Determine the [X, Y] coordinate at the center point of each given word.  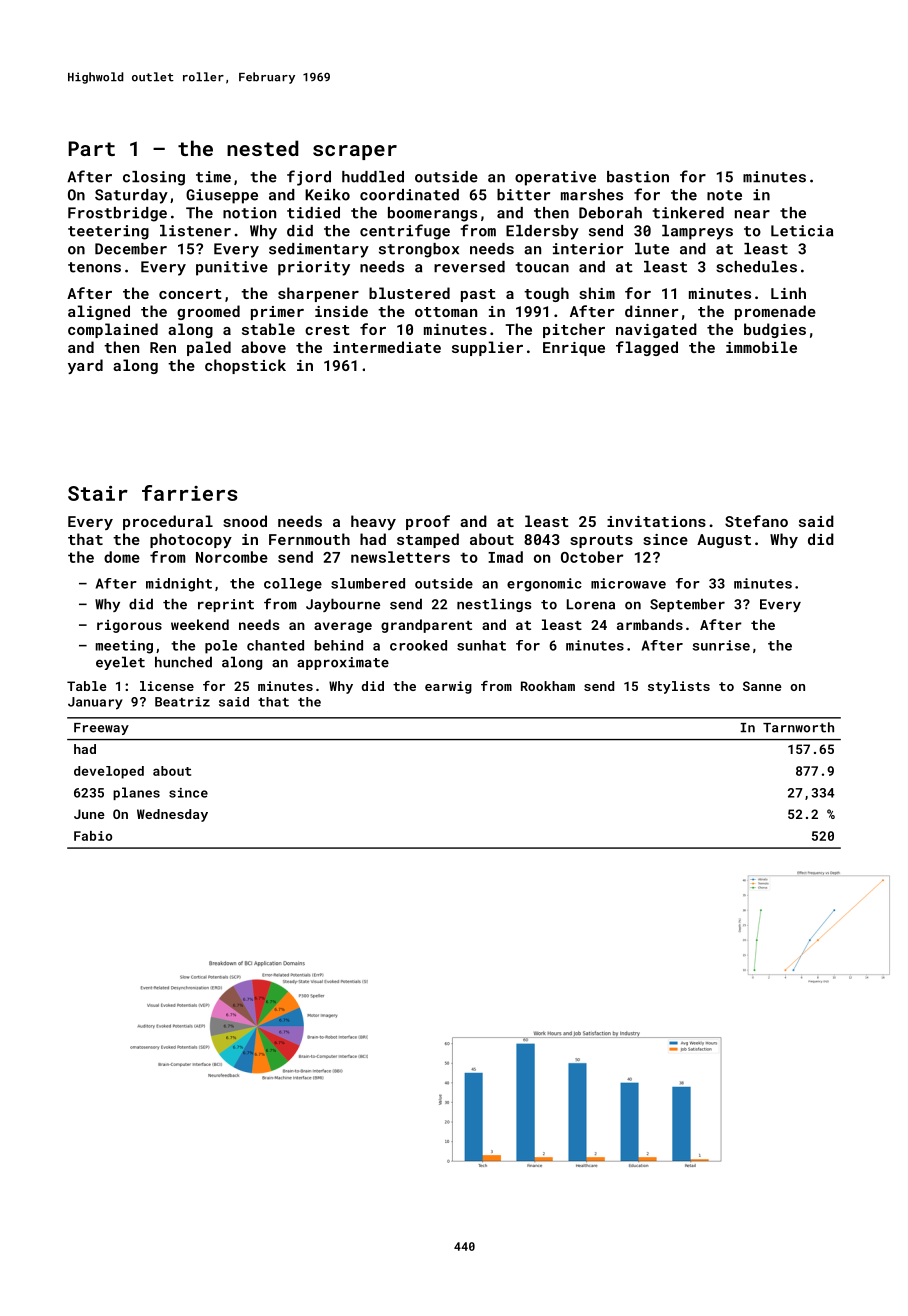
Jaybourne [343, 605]
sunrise [721, 645]
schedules [756, 267]
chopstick [245, 366]
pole [221, 647]
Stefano [756, 521]
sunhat [481, 645]
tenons [94, 267]
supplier [487, 348]
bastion [638, 177]
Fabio [93, 836]
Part [91, 148]
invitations [656, 521]
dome [122, 557]
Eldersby [542, 232]
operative [555, 178]
